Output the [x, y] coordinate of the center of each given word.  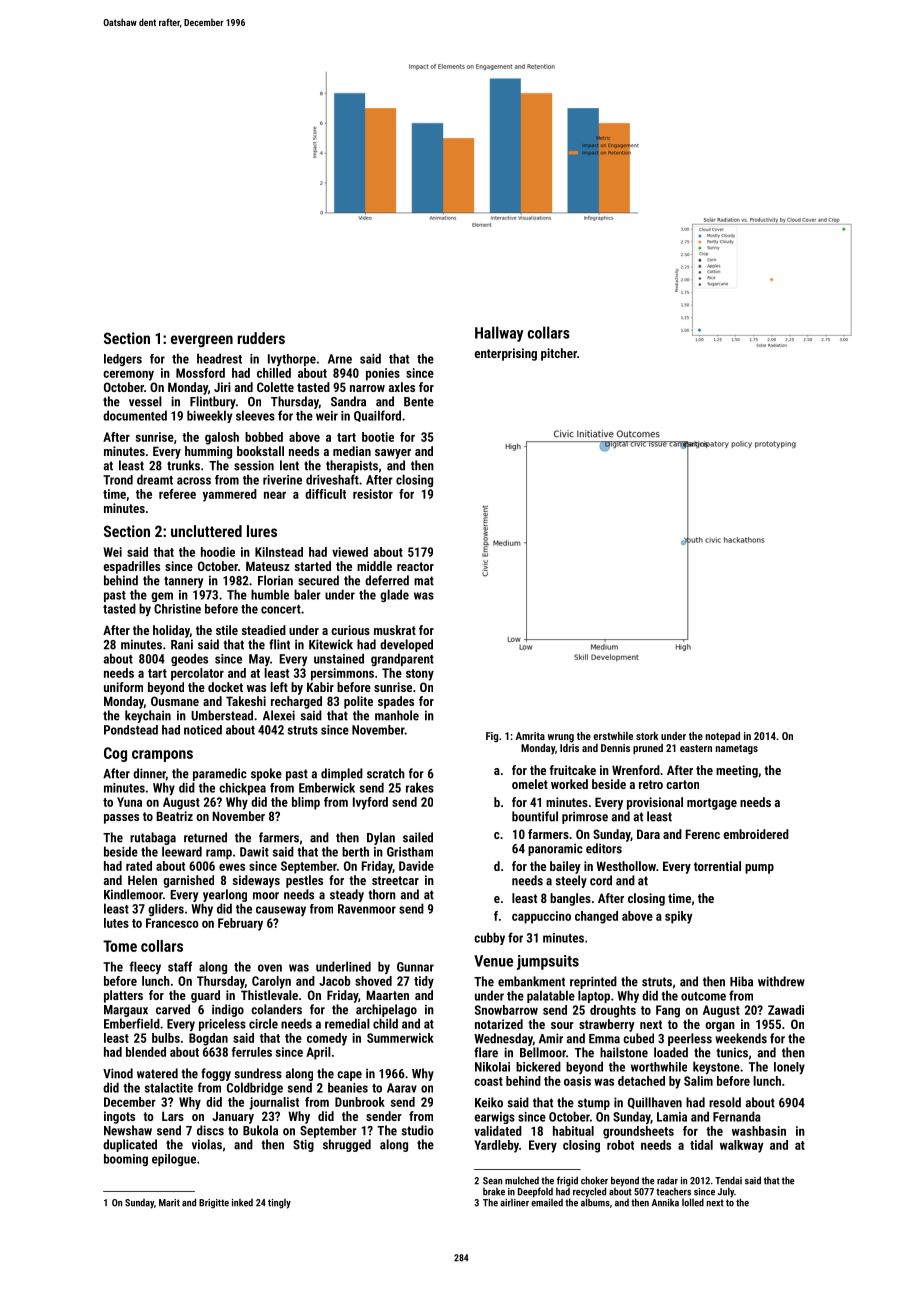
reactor [415, 566]
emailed [547, 1203]
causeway [281, 911]
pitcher [559, 354]
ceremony [128, 375]
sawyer [393, 454]
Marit [169, 1203]
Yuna [129, 802]
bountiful [535, 816]
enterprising [506, 354]
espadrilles [132, 567]
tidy [424, 982]
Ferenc [702, 834]
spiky [679, 917]
